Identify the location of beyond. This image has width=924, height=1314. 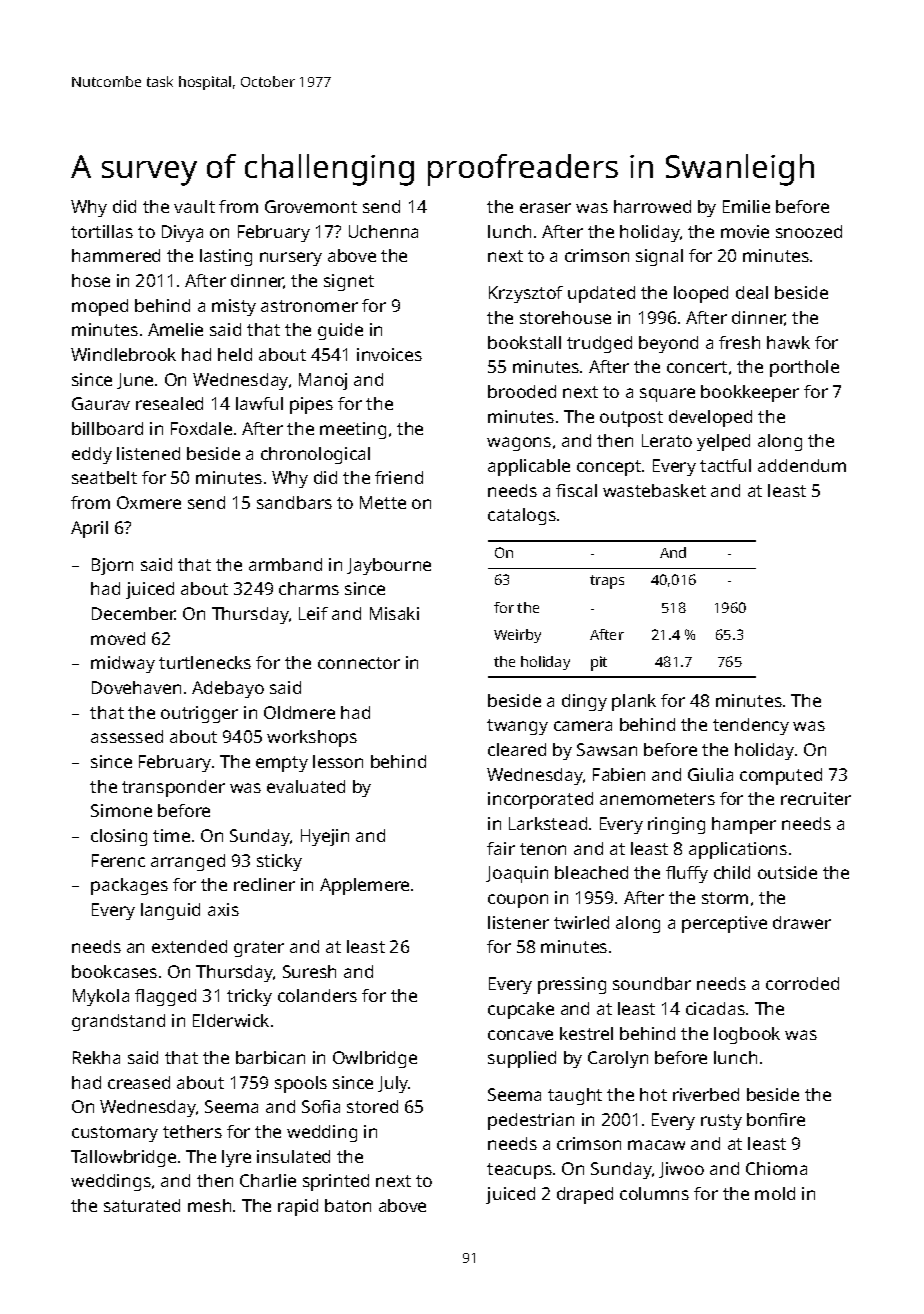
(668, 344).
